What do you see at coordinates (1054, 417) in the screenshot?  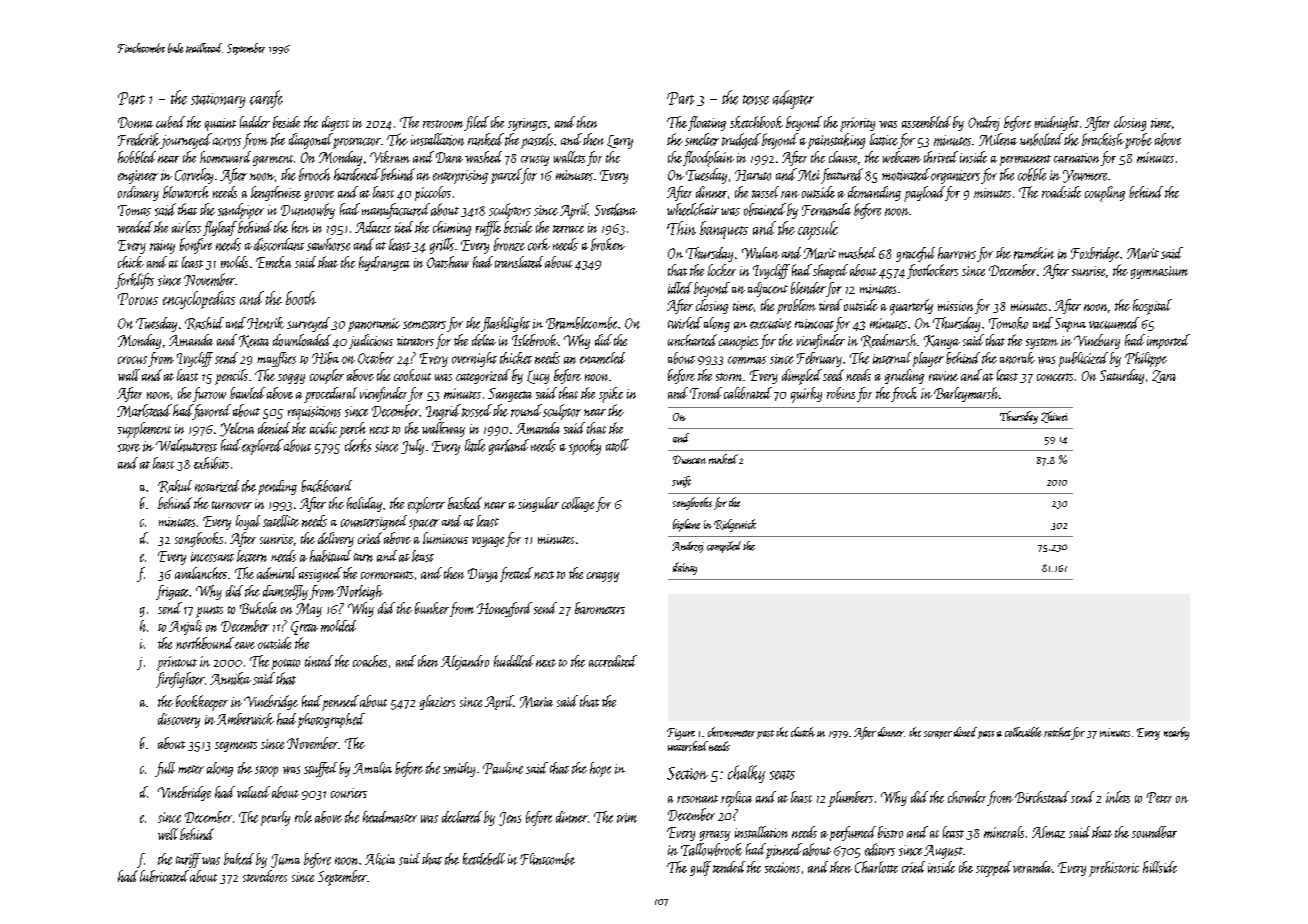 I see `Zhiwei` at bounding box center [1054, 417].
